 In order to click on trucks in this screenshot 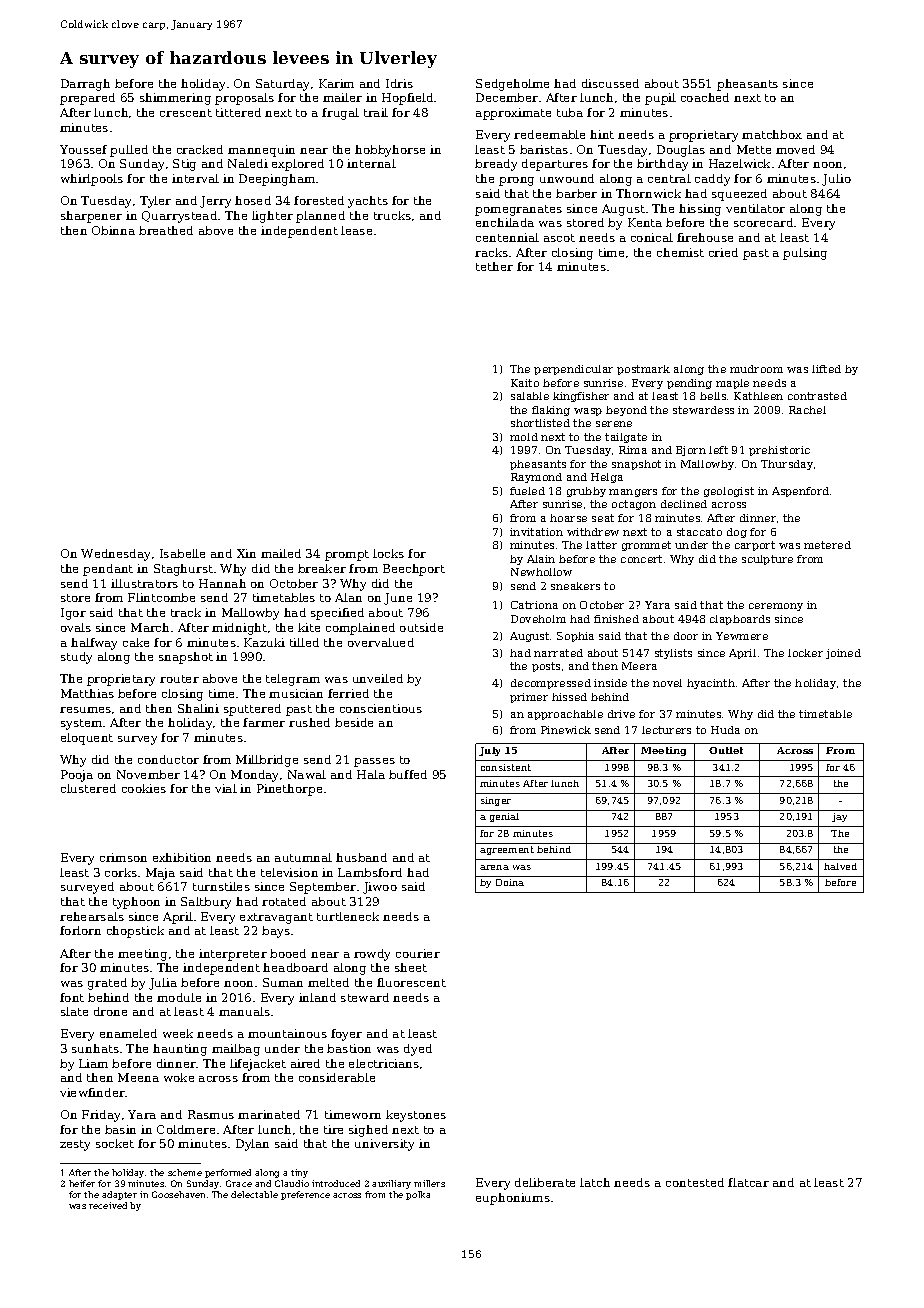, I will do `click(392, 215)`.
